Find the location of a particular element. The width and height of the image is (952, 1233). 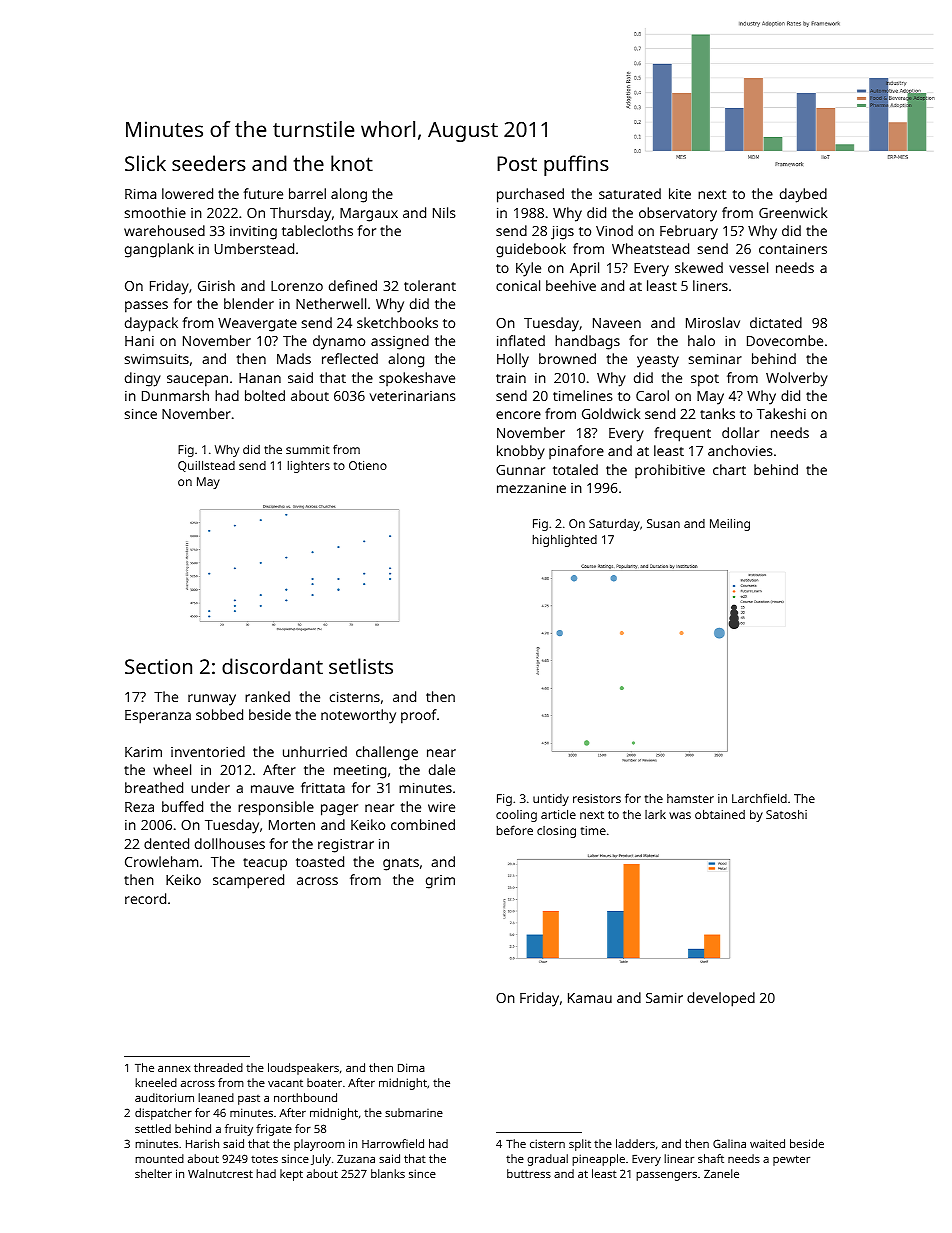

Reza is located at coordinates (139, 807).
